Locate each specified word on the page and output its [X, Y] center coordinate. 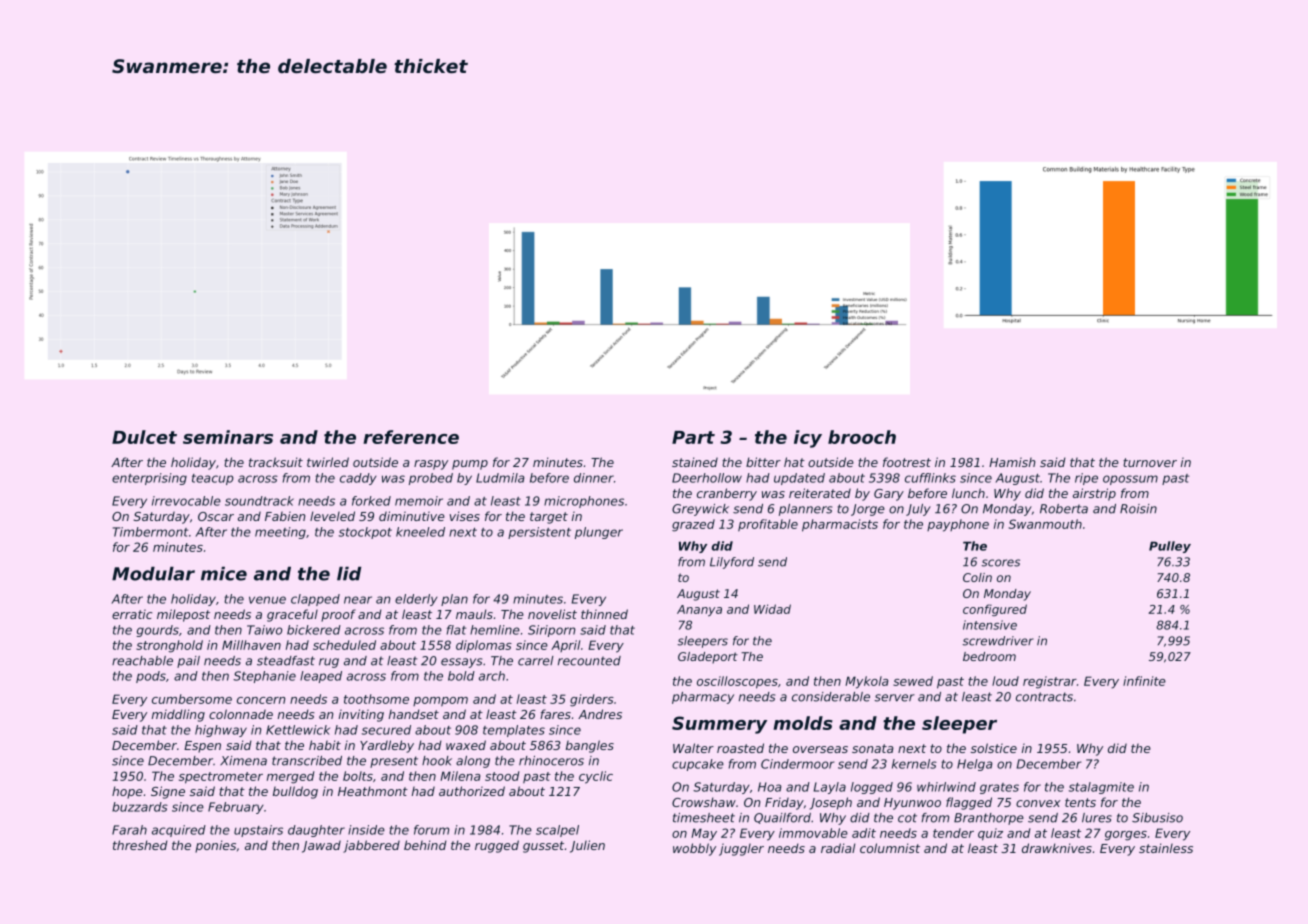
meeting [280, 533]
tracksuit [276, 462]
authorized [472, 791]
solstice [994, 748]
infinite [1144, 681]
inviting [361, 715]
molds [803, 723]
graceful [292, 615]
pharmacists [840, 525]
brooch [862, 437]
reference [411, 437]
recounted [589, 661]
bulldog [295, 792]
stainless [1166, 848]
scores [1000, 563]
